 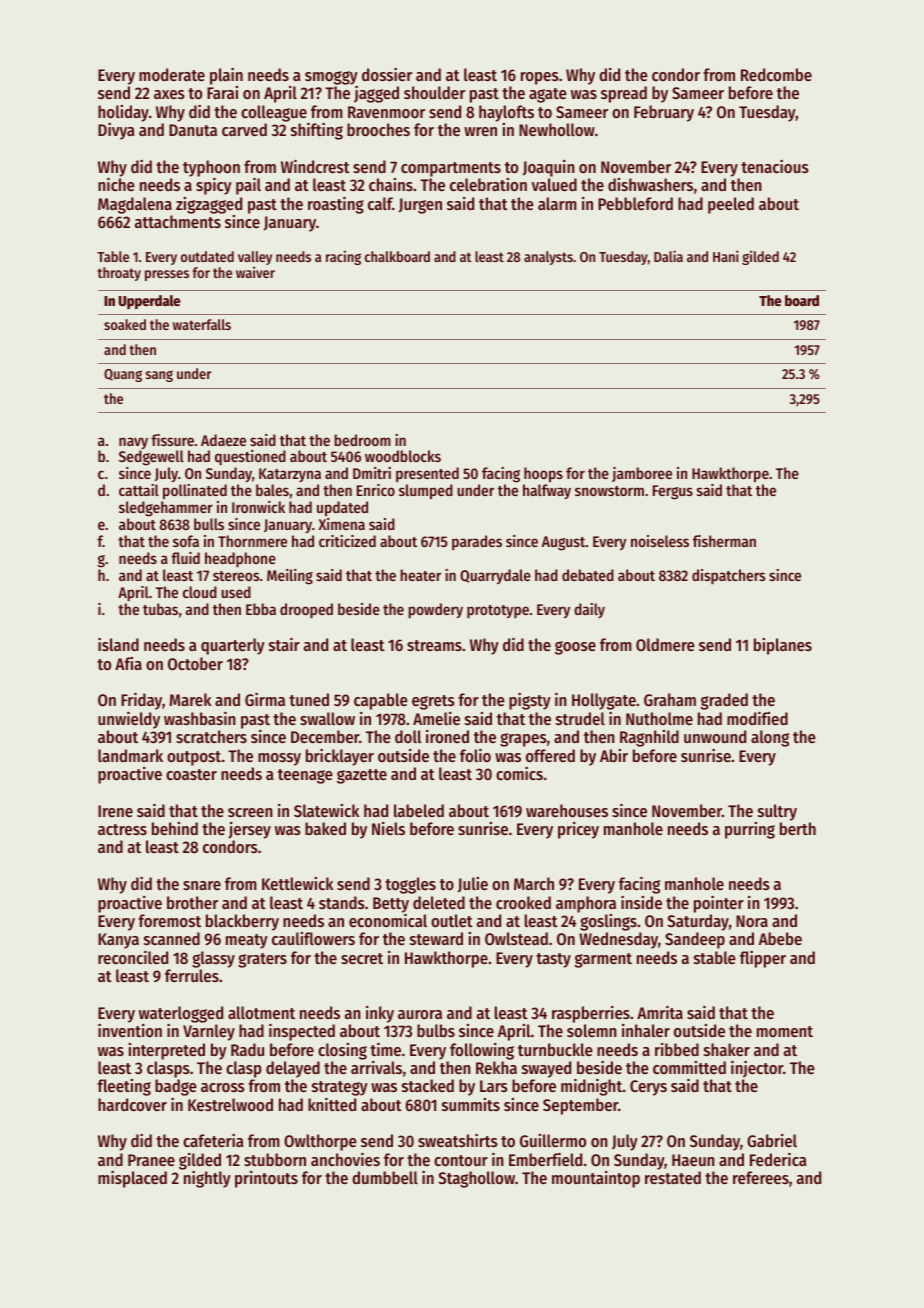 I want to click on plain, so click(x=226, y=76).
